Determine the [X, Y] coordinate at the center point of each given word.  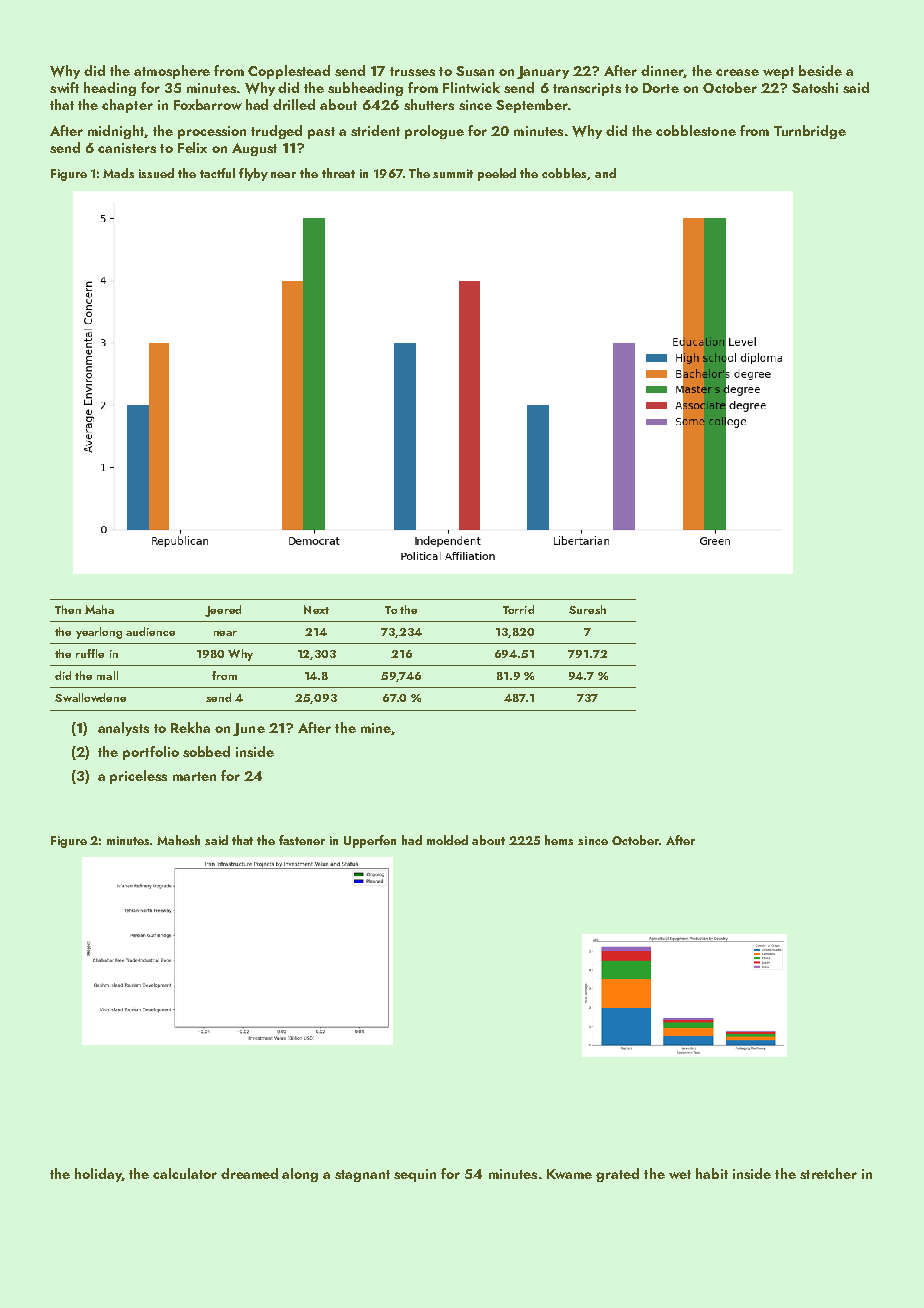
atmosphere [172, 72]
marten [194, 776]
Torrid [518, 609]
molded [447, 840]
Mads [118, 173]
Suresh [587, 609]
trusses [412, 71]
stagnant [362, 1176]
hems [559, 840]
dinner [662, 71]
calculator [185, 1173]
